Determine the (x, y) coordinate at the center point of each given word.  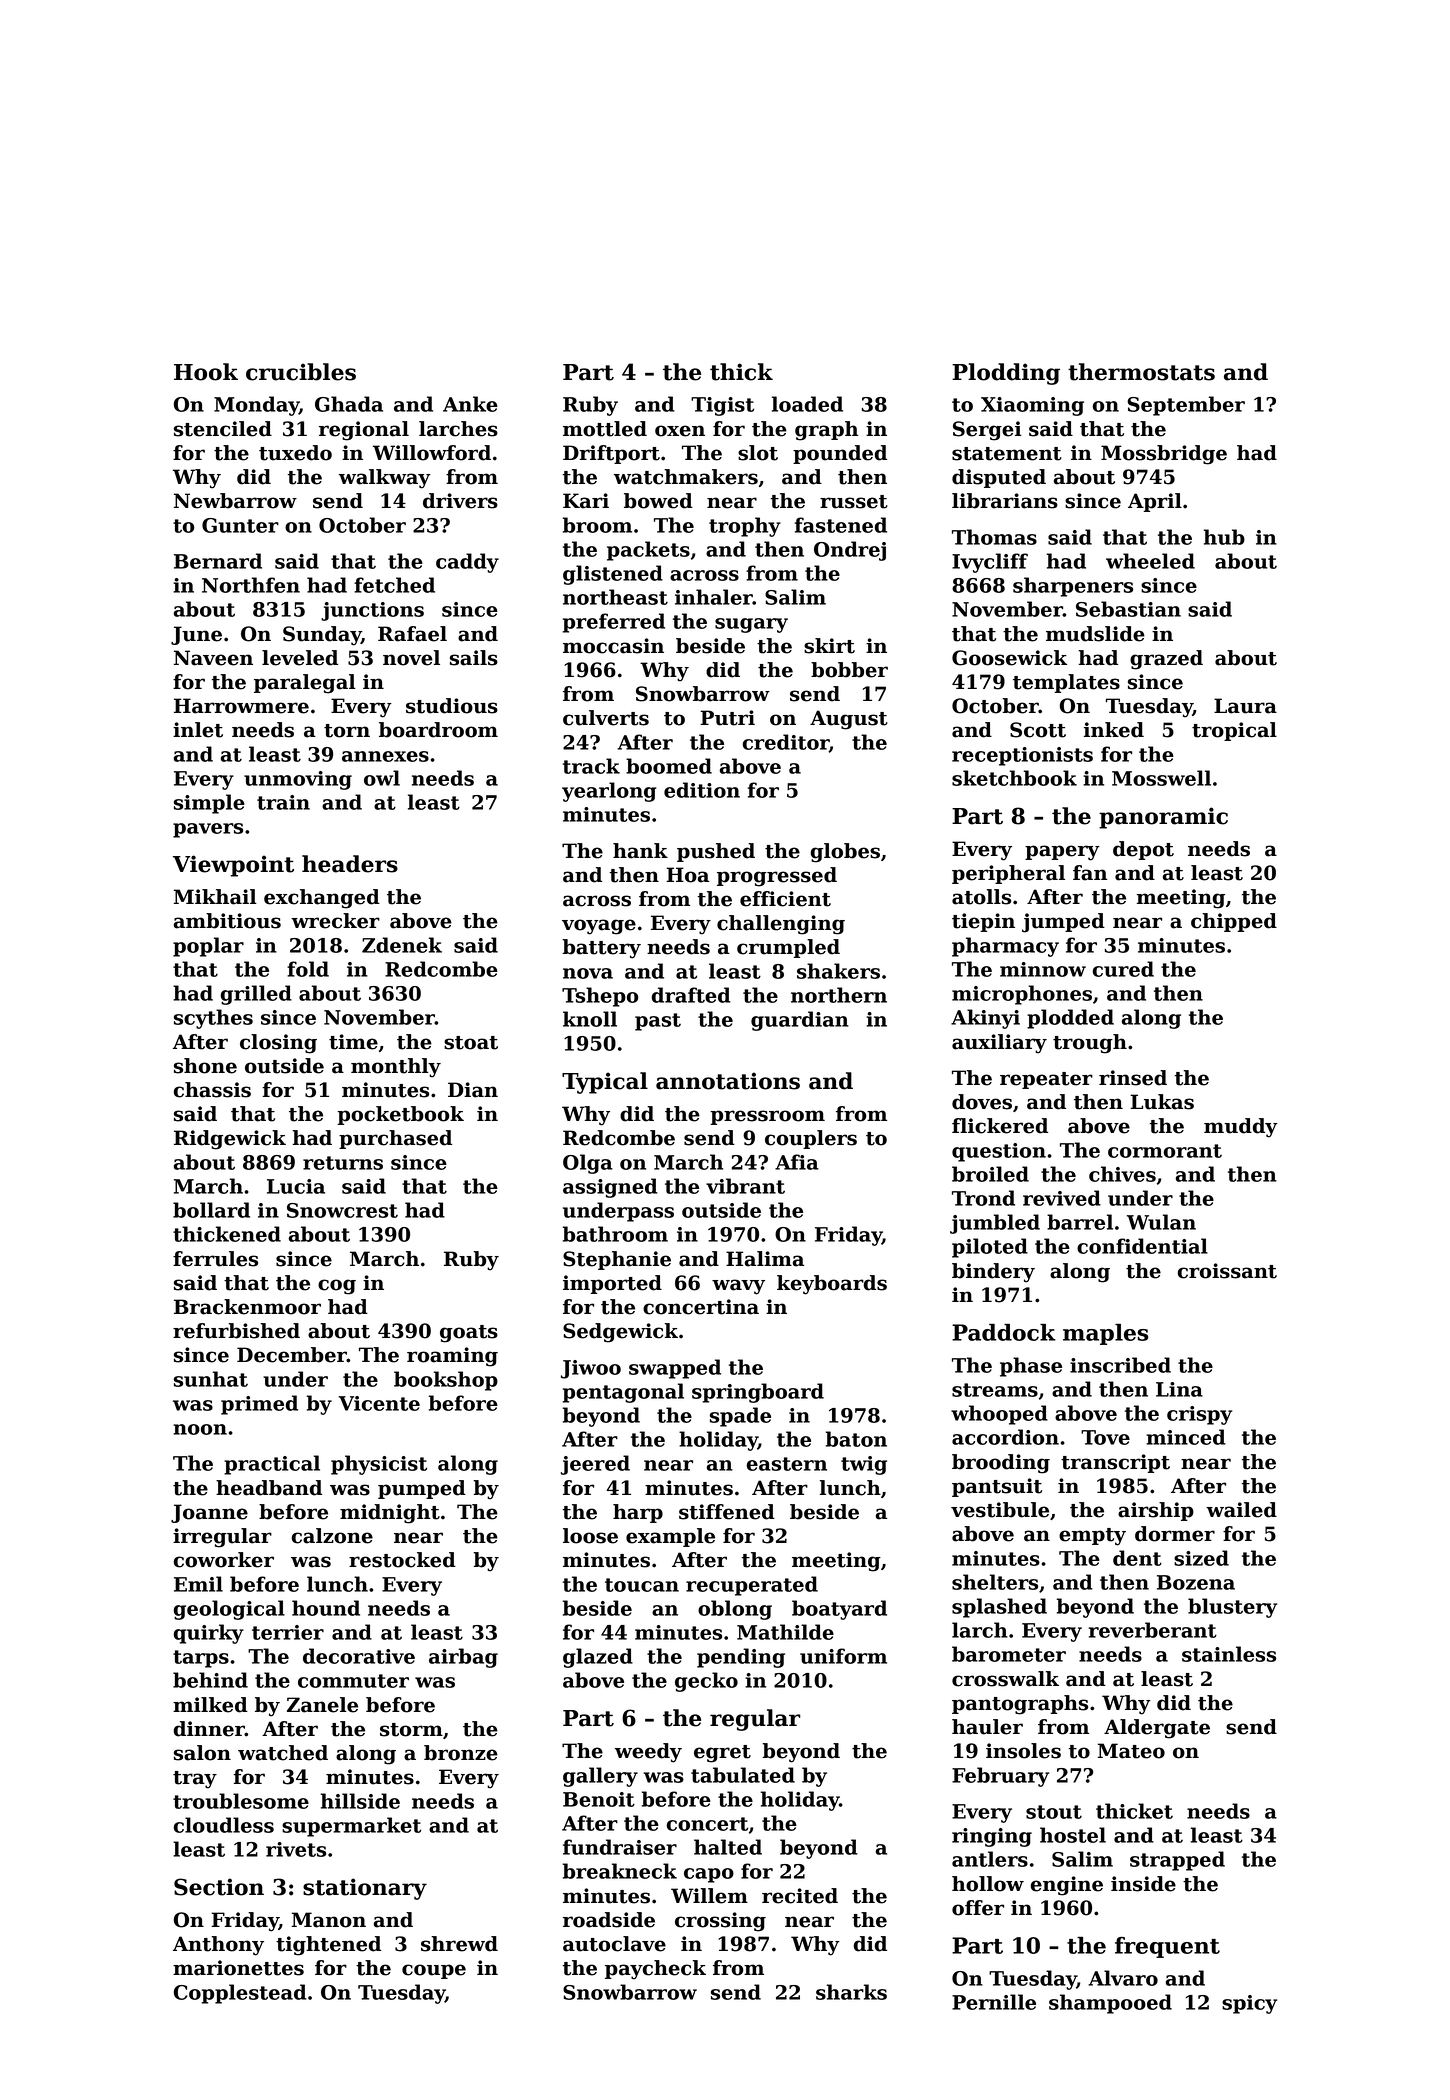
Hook (206, 372)
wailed (1241, 1510)
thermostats (1141, 372)
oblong (735, 1610)
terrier (288, 1632)
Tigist (722, 406)
